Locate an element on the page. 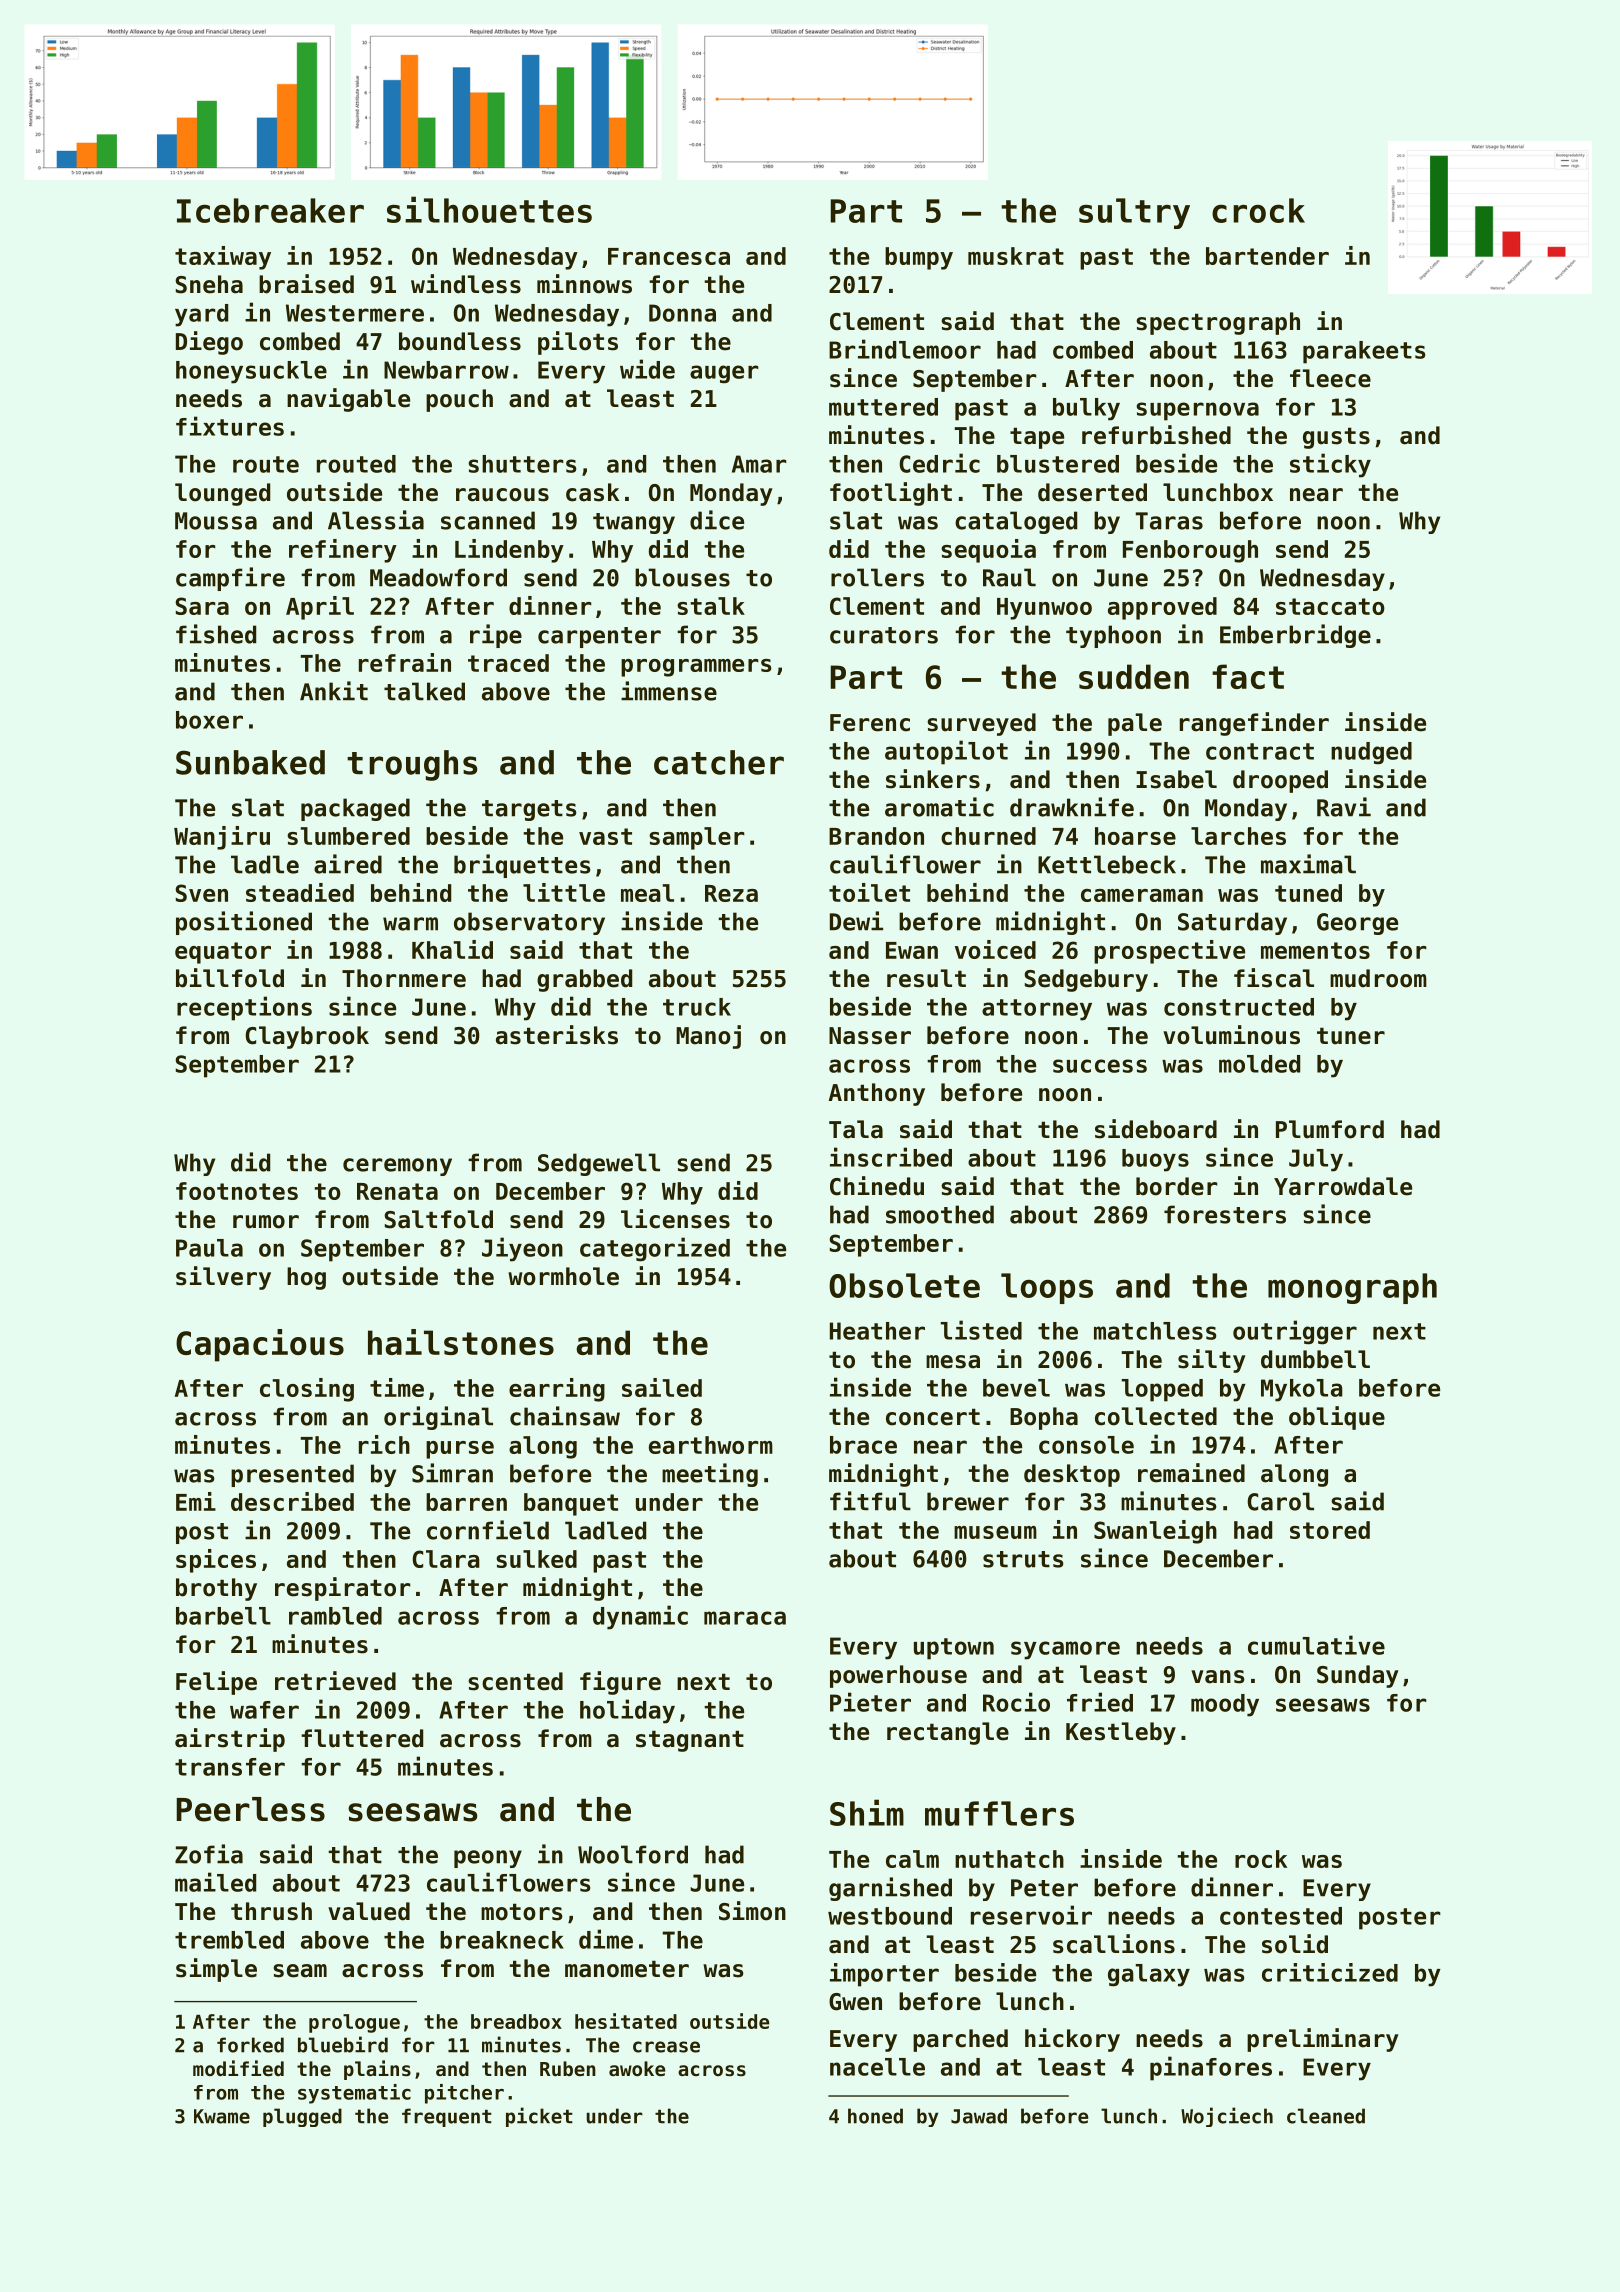 Image resolution: width=1620 pixels, height=2292 pixels. Francesca is located at coordinates (669, 256).
